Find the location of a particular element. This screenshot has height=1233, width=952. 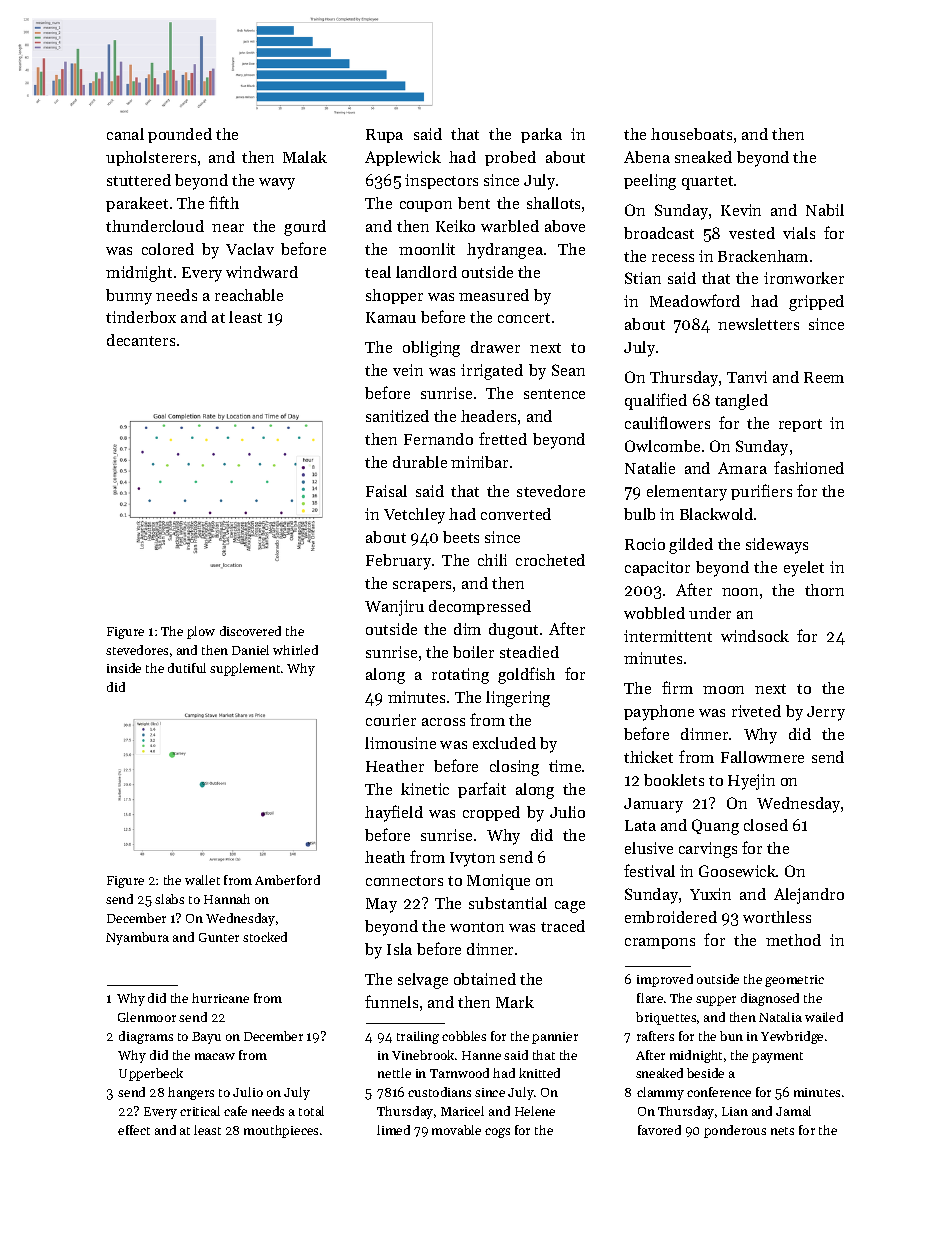

Rupa is located at coordinates (384, 136).
